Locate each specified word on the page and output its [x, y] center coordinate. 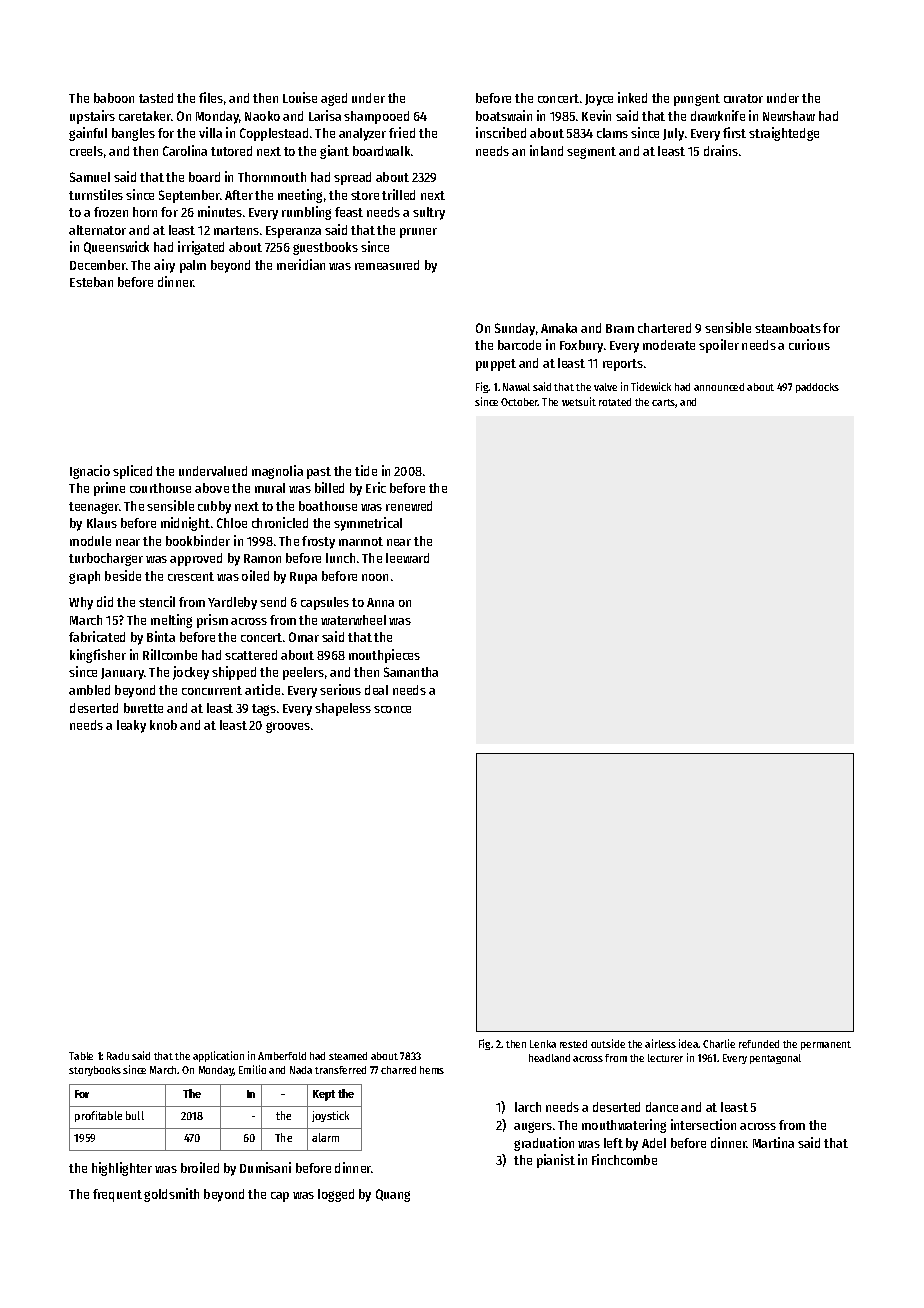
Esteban [91, 282]
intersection [703, 1124]
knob [163, 725]
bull [135, 1115]
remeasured [387, 265]
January [122, 674]
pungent [697, 100]
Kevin [596, 115]
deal [376, 690]
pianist [556, 1161]
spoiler [719, 346]
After [239, 195]
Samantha [411, 672]
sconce [392, 709]
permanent [826, 1045]
